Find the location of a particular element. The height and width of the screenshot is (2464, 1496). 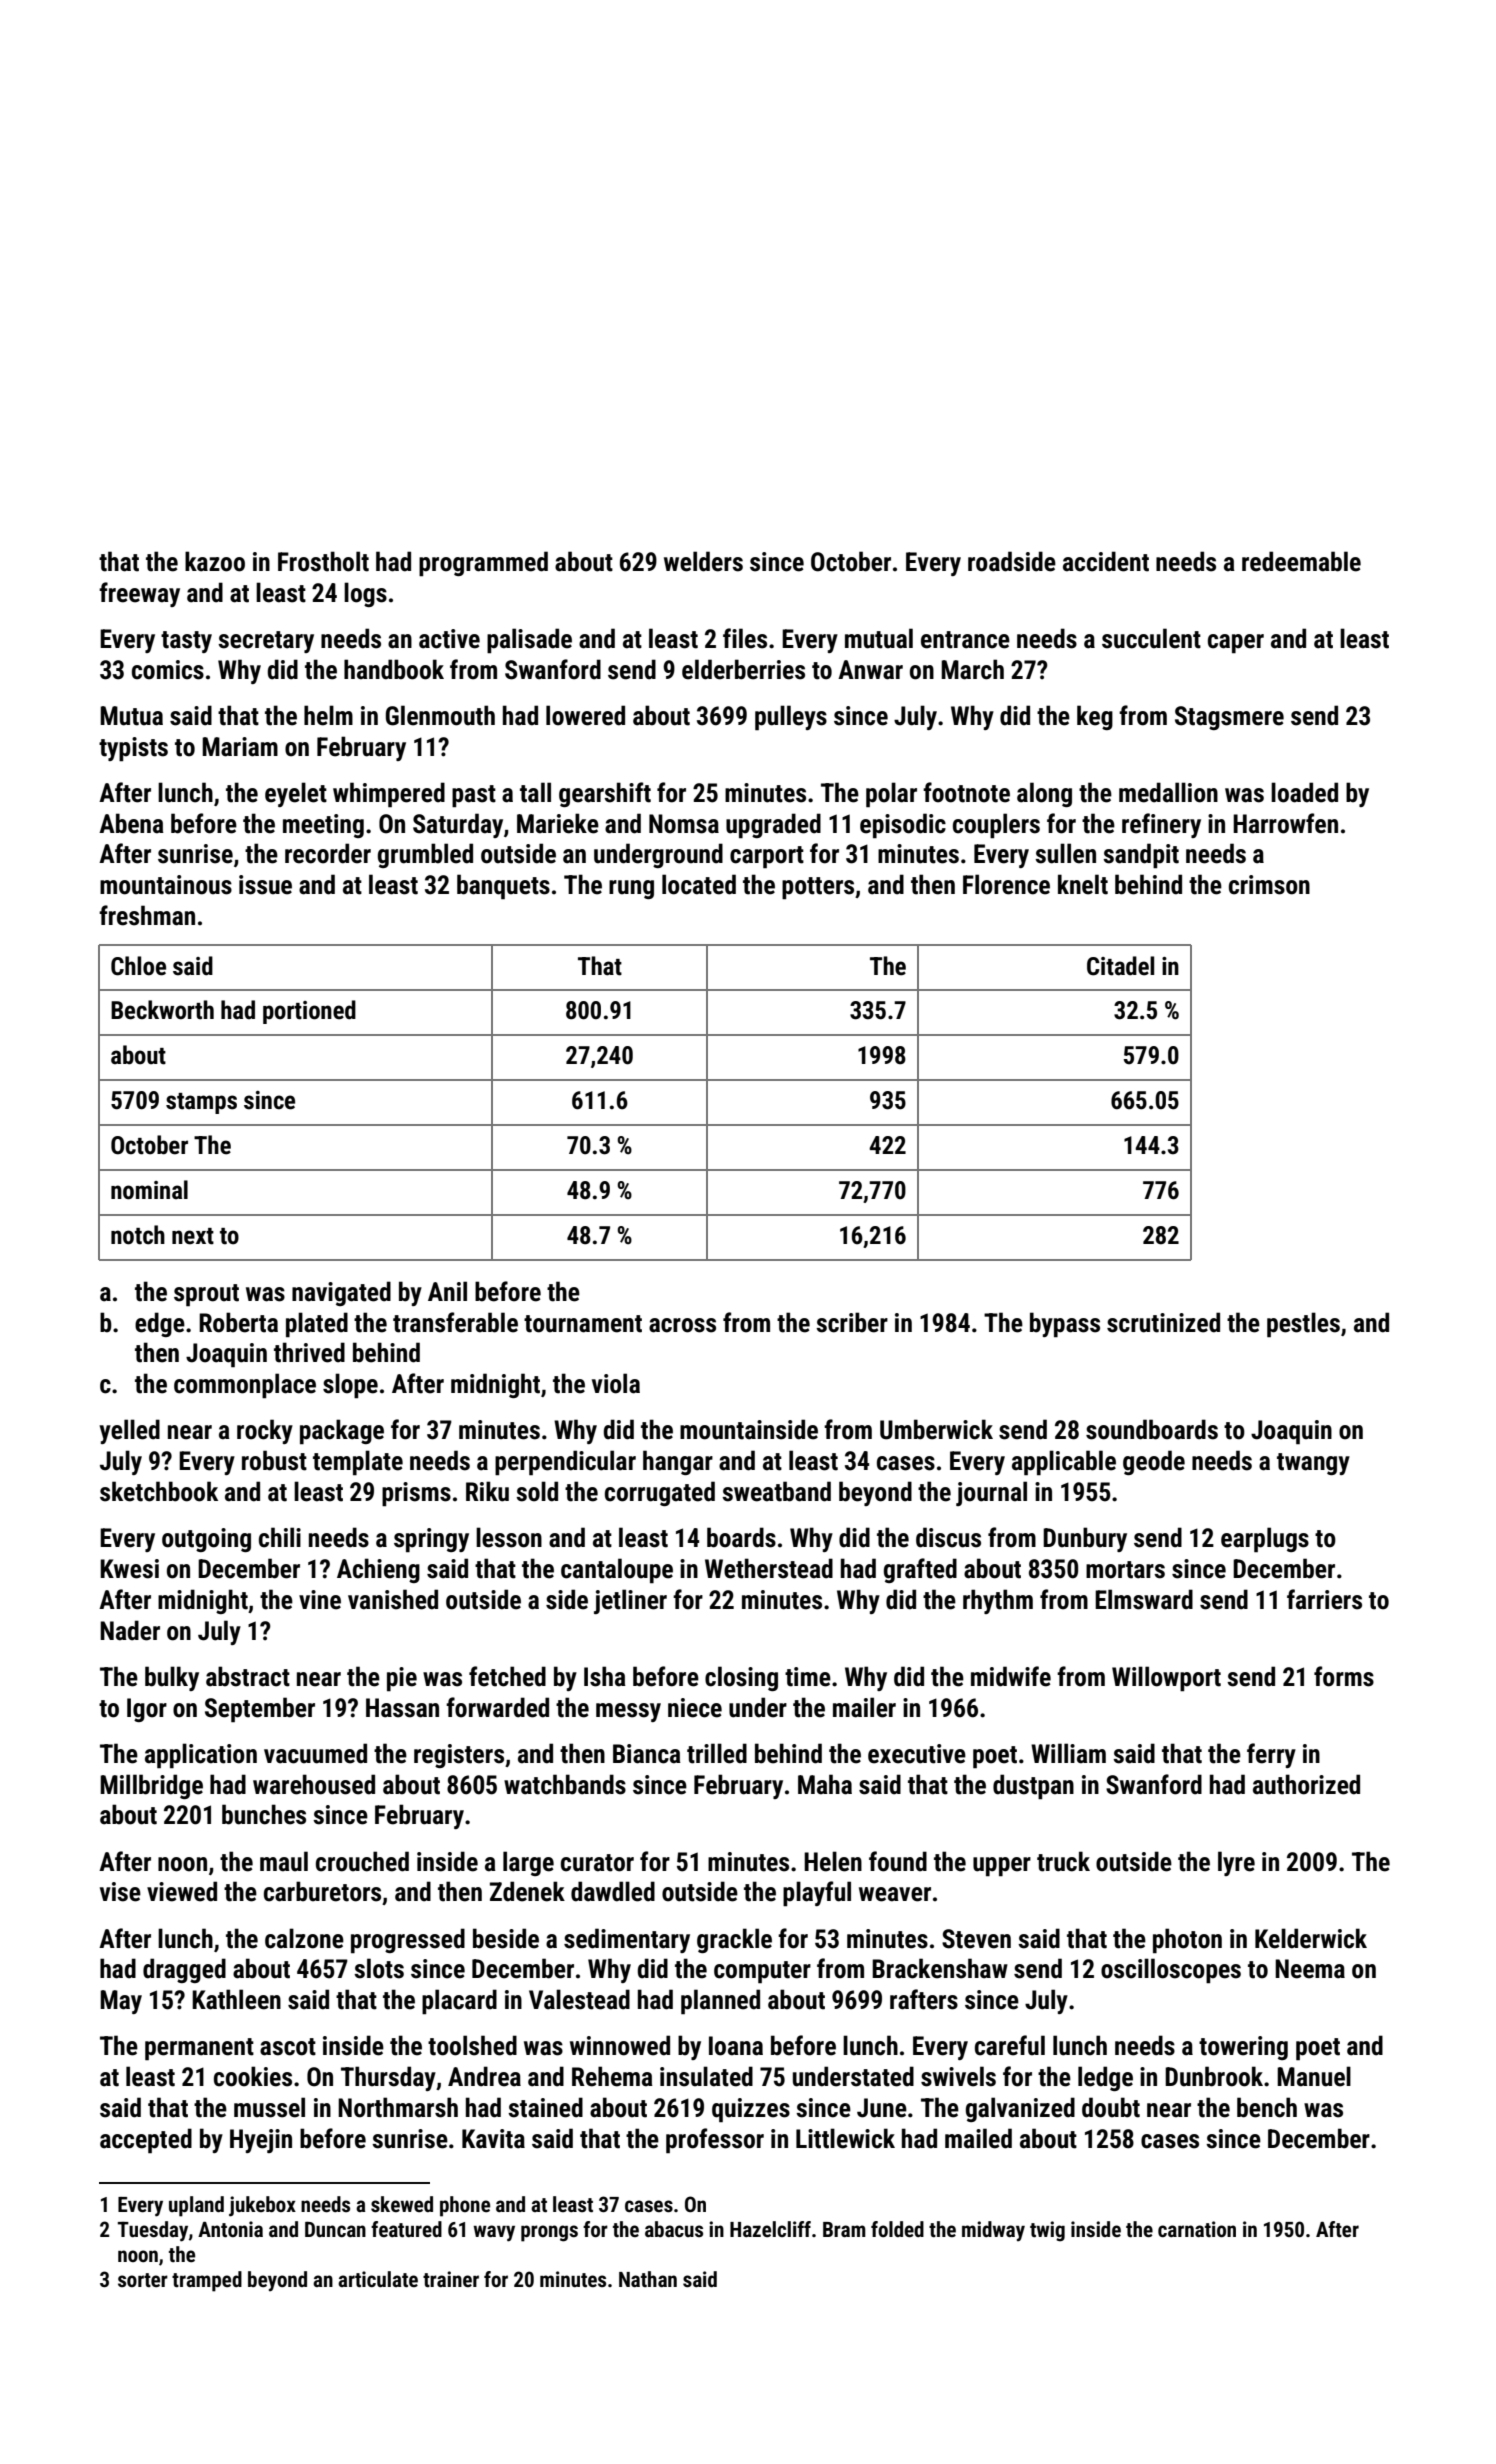

scriber is located at coordinates (852, 1322).
